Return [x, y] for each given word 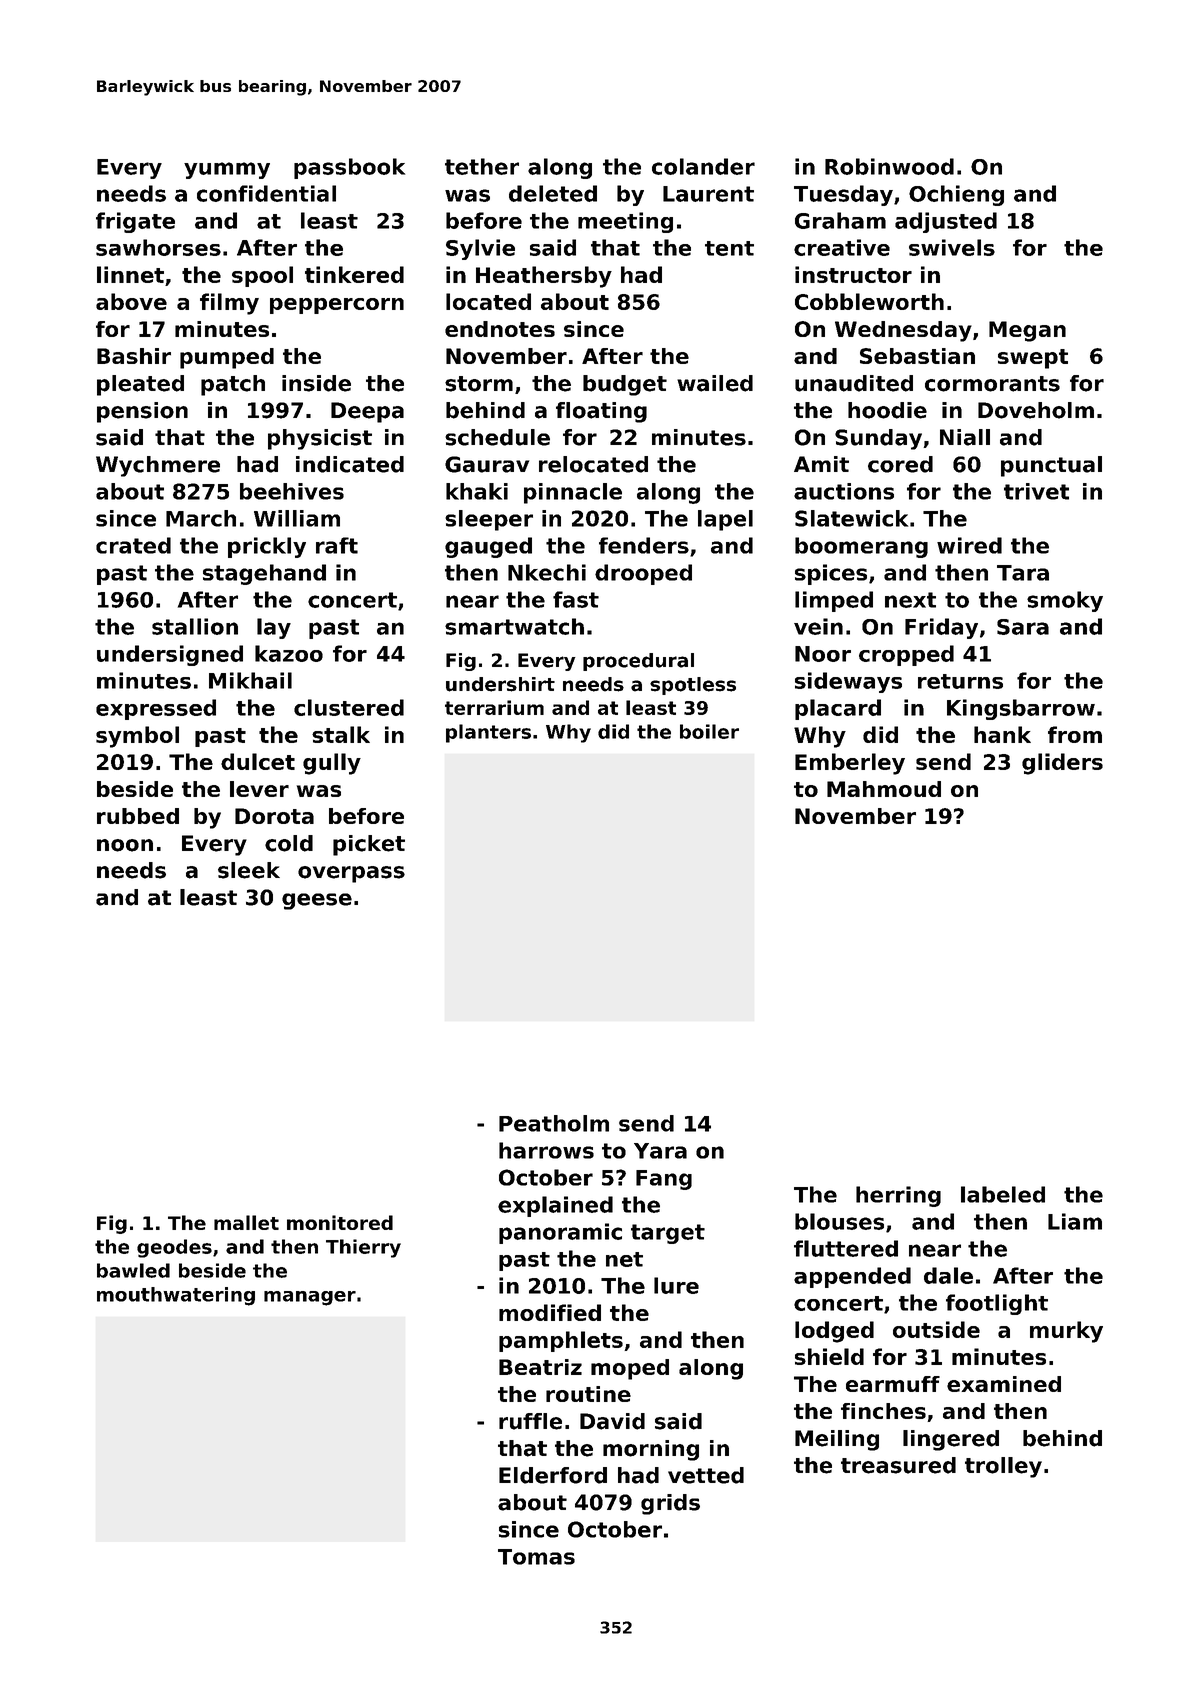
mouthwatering [176, 1296]
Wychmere [158, 466]
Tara [1023, 573]
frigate [135, 222]
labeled [1003, 1194]
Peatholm [554, 1123]
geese [317, 901]
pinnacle [573, 493]
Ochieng [956, 195]
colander [703, 166]
